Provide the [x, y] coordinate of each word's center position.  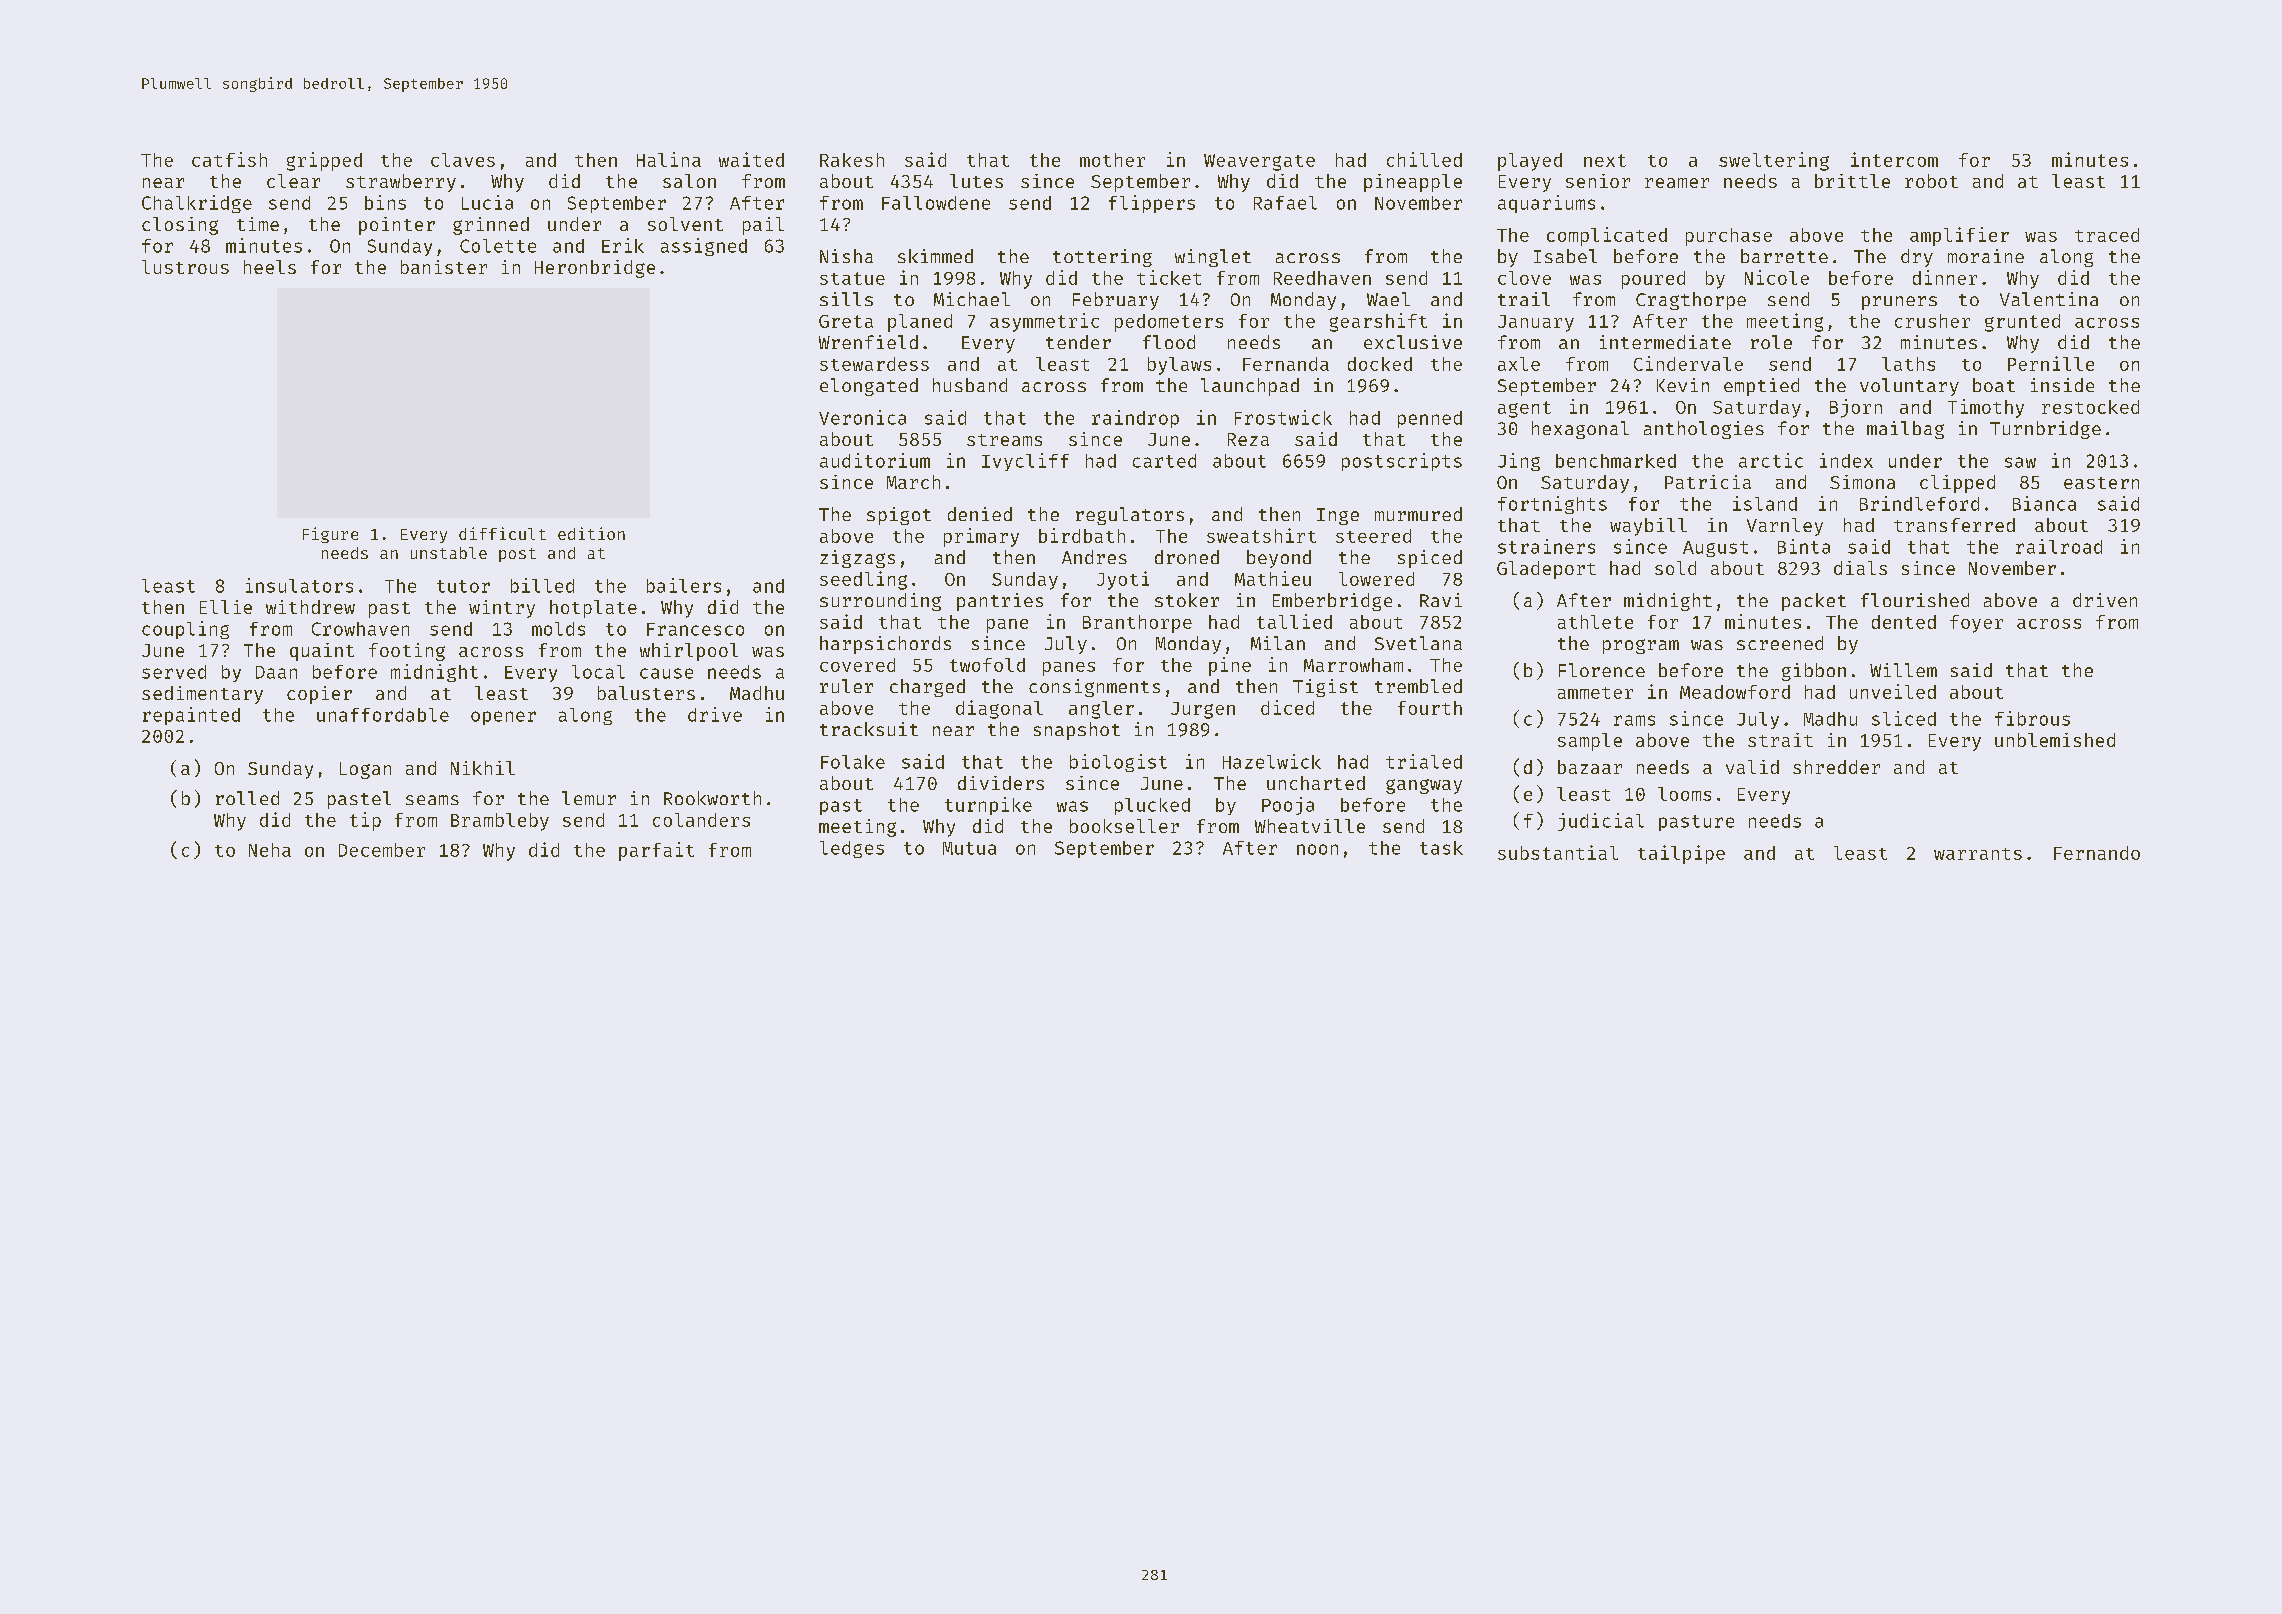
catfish [229, 159]
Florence [1602, 670]
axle [1519, 364]
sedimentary [202, 695]
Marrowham [1353, 665]
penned [1430, 419]
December [382, 850]
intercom [1894, 159]
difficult [502, 533]
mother [1112, 160]
